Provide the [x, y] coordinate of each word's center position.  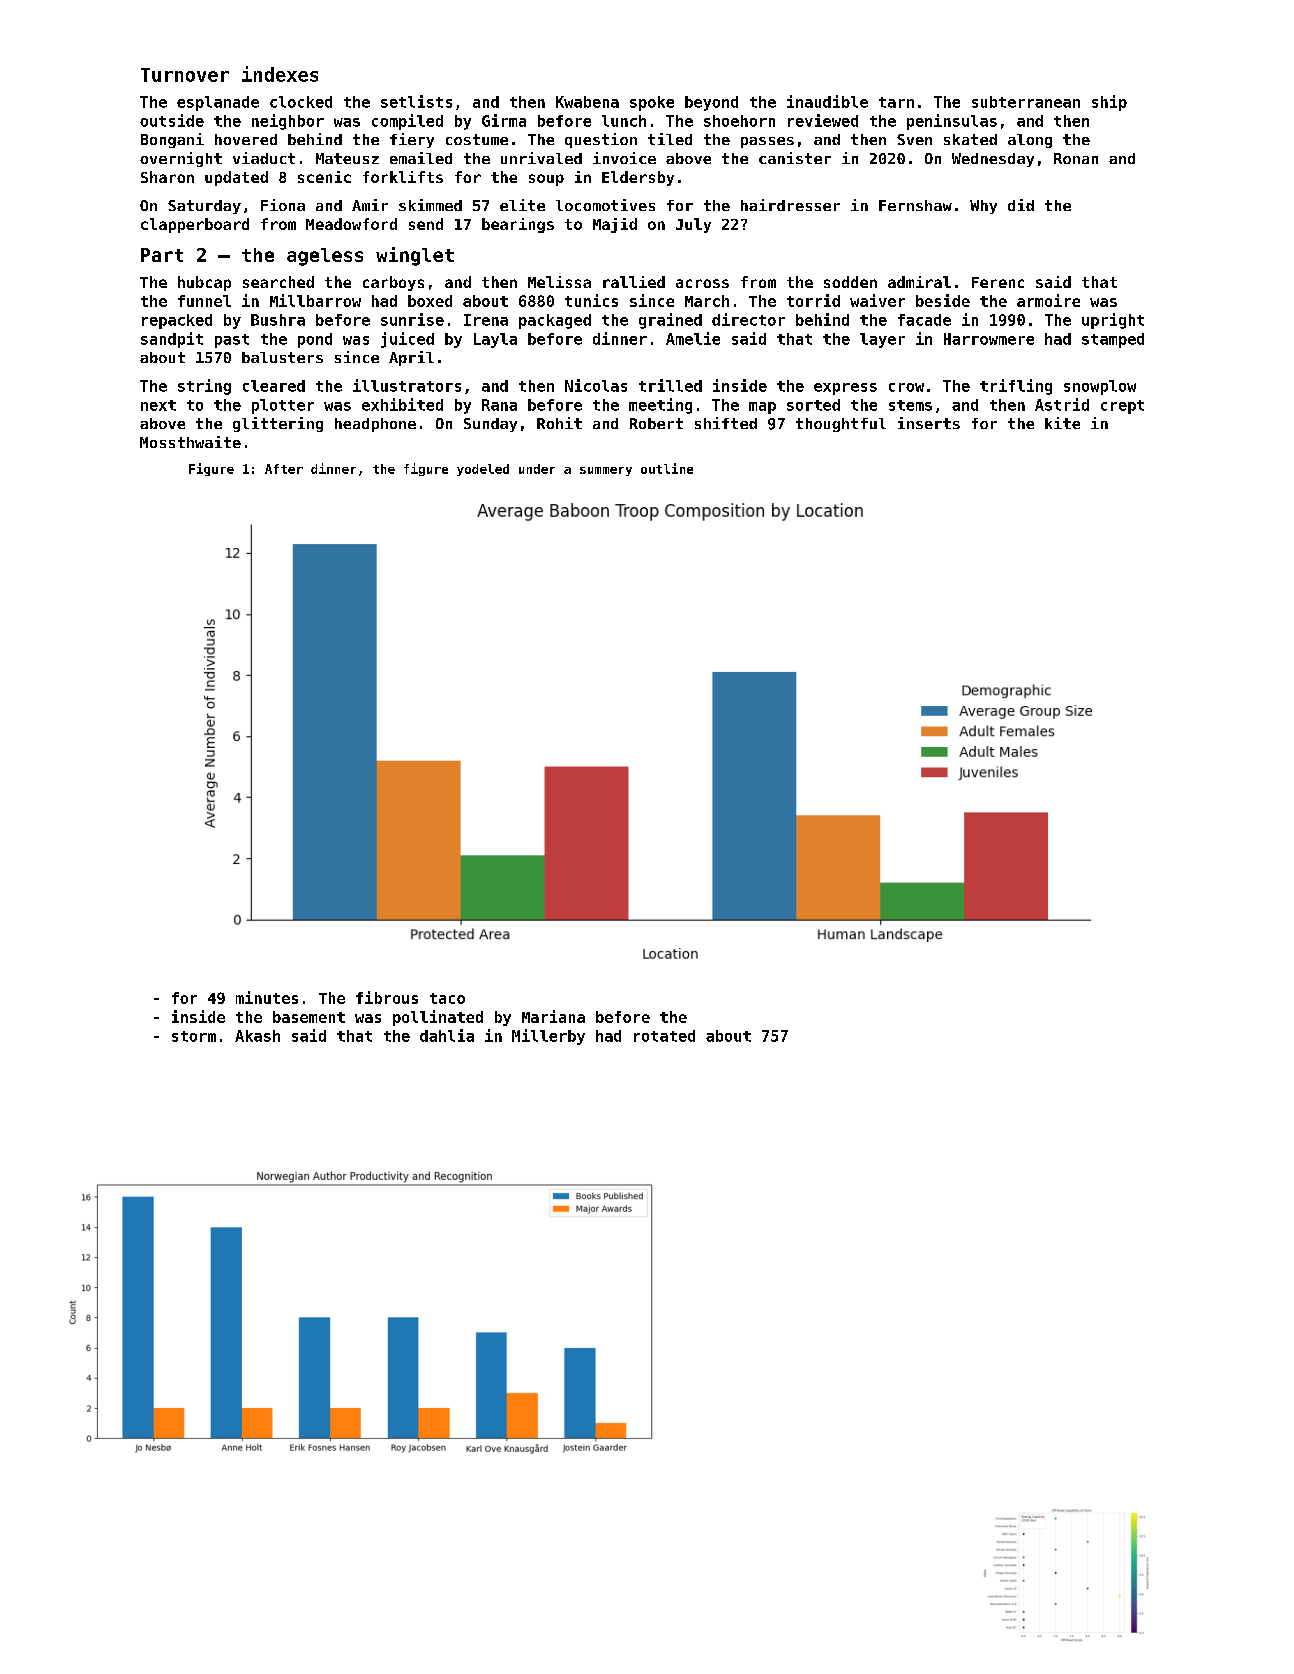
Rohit [559, 423]
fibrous [387, 997]
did [1021, 205]
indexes [280, 74]
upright [1113, 321]
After [284, 469]
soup [546, 180]
